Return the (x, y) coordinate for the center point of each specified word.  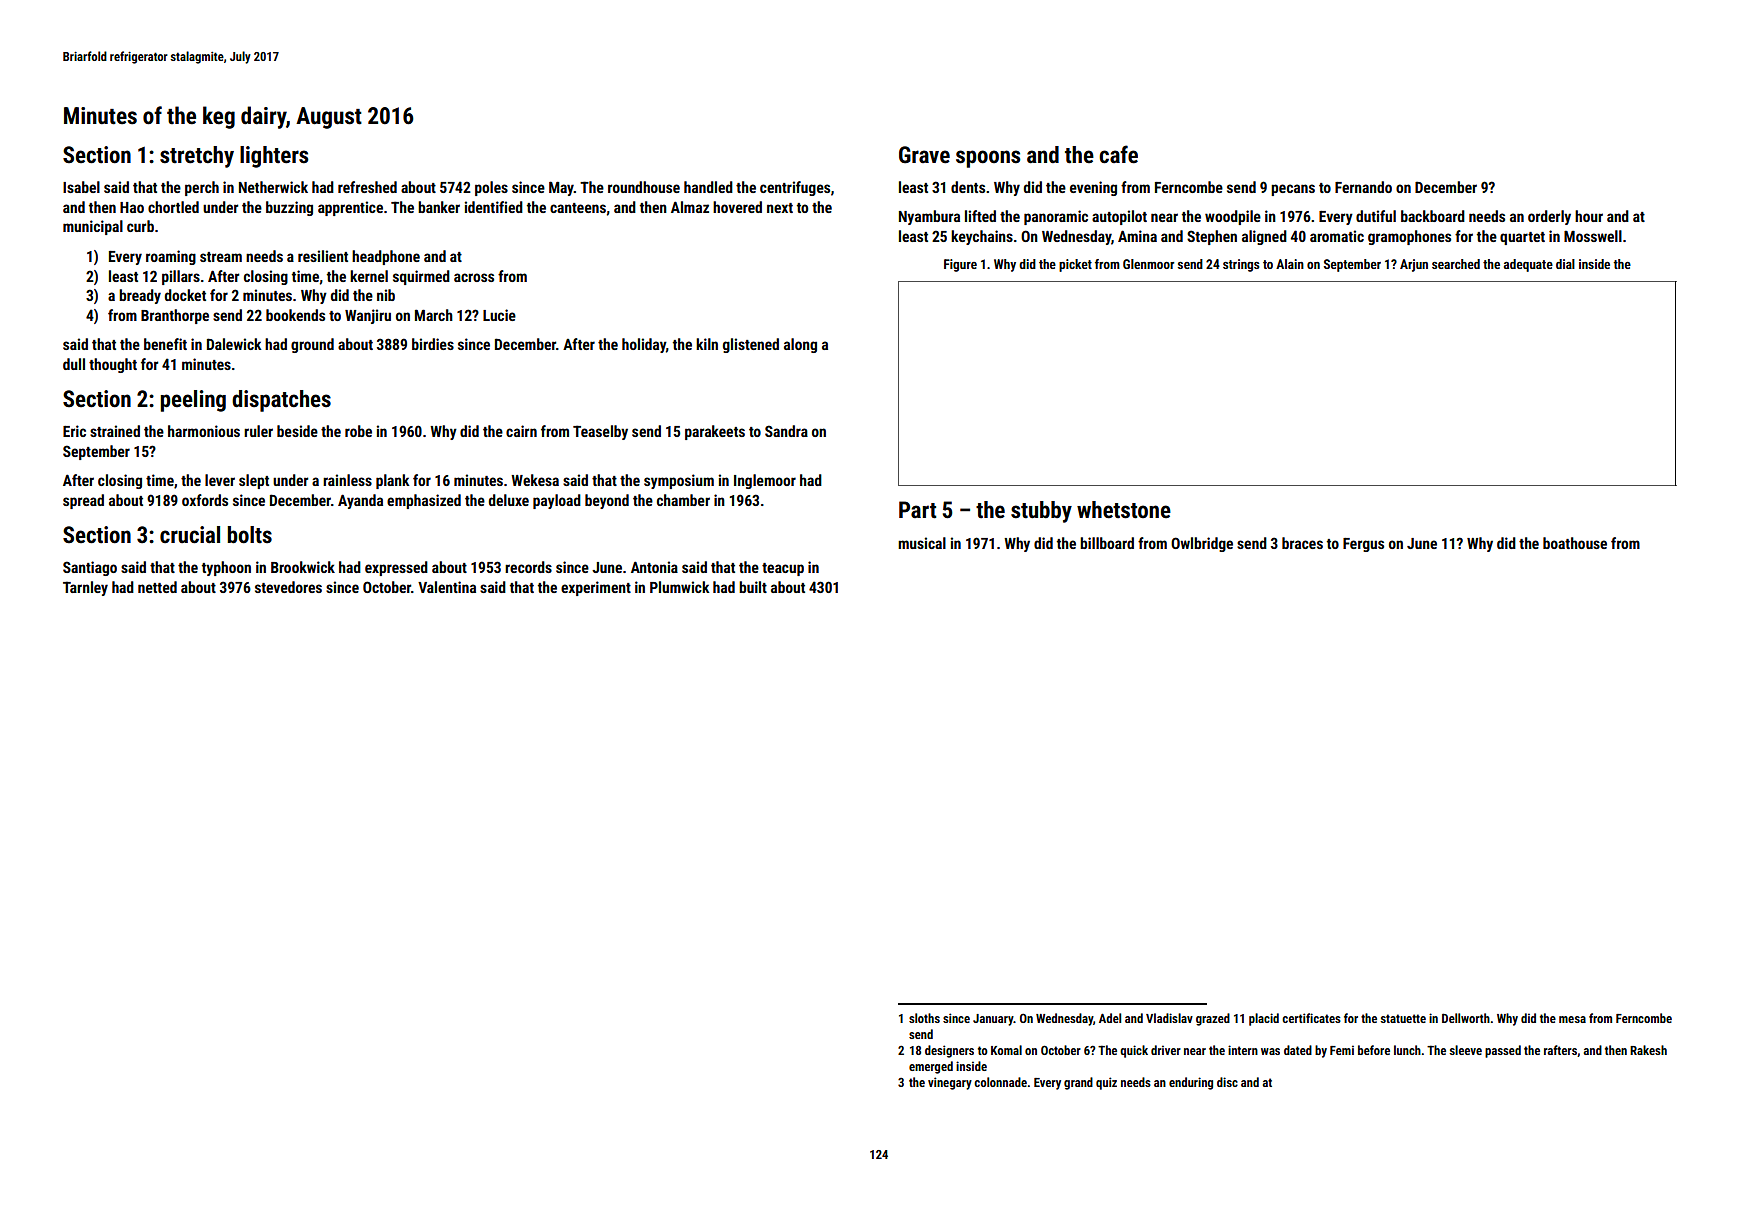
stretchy (197, 157)
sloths (924, 1018)
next (780, 208)
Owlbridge (1202, 544)
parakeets (715, 432)
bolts (249, 535)
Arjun (1414, 265)
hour (1589, 216)
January (993, 1020)
